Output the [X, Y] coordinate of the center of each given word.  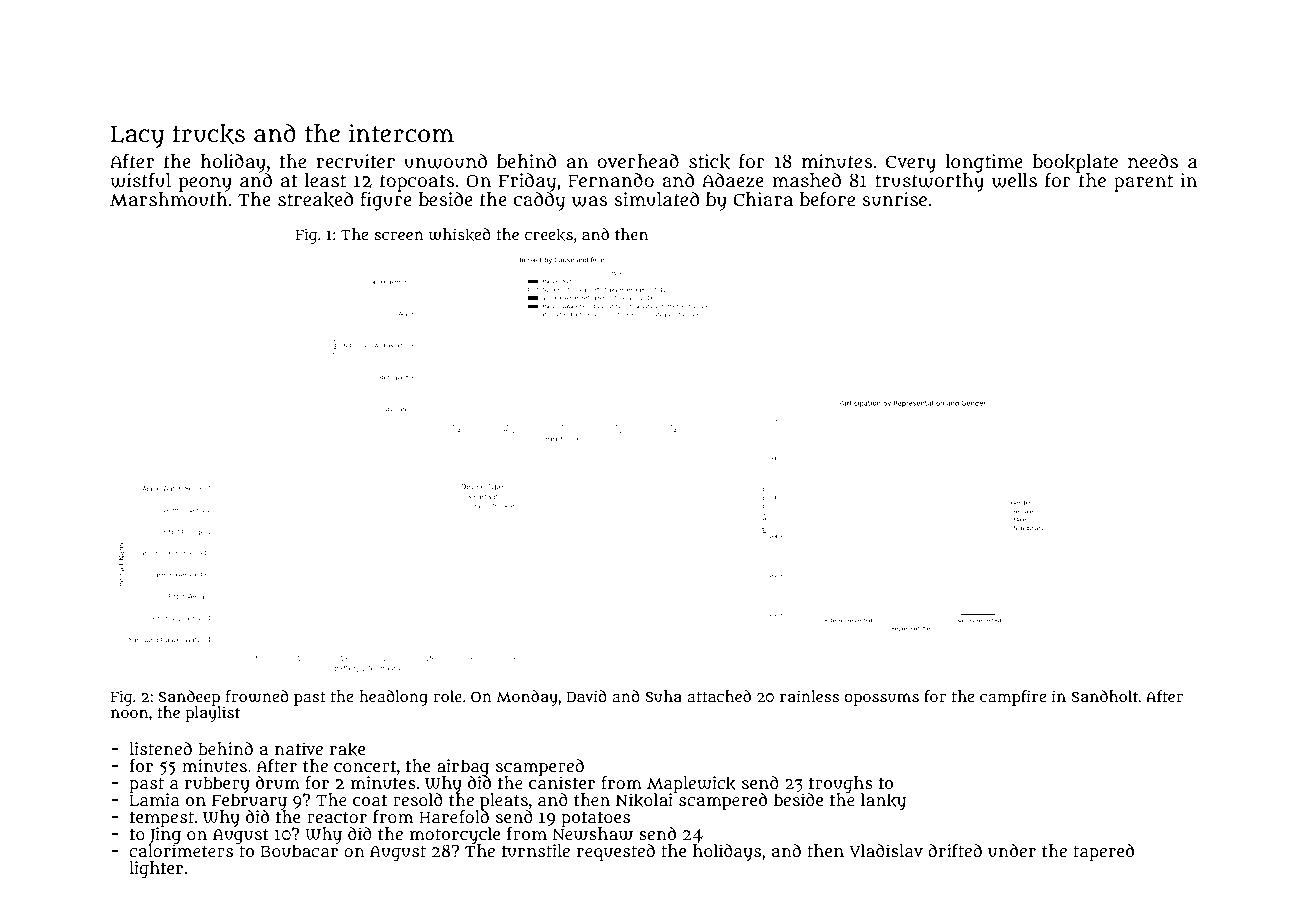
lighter [156, 869]
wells [1014, 180]
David [586, 696]
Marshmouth [169, 199]
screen [399, 235]
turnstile [536, 850]
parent [1143, 183]
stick [709, 162]
